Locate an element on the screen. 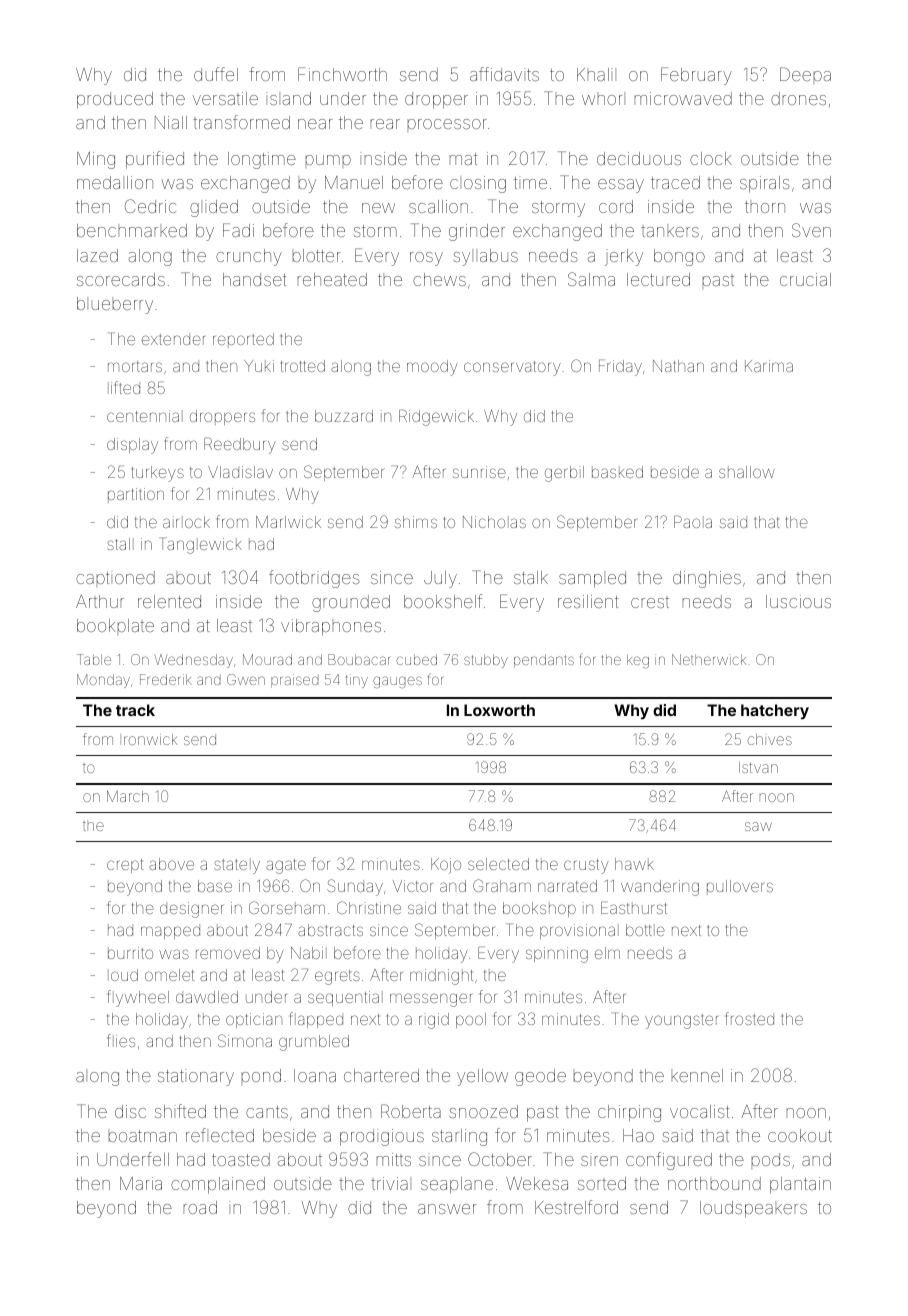 This screenshot has height=1316, width=908. yellow is located at coordinates (482, 1077).
